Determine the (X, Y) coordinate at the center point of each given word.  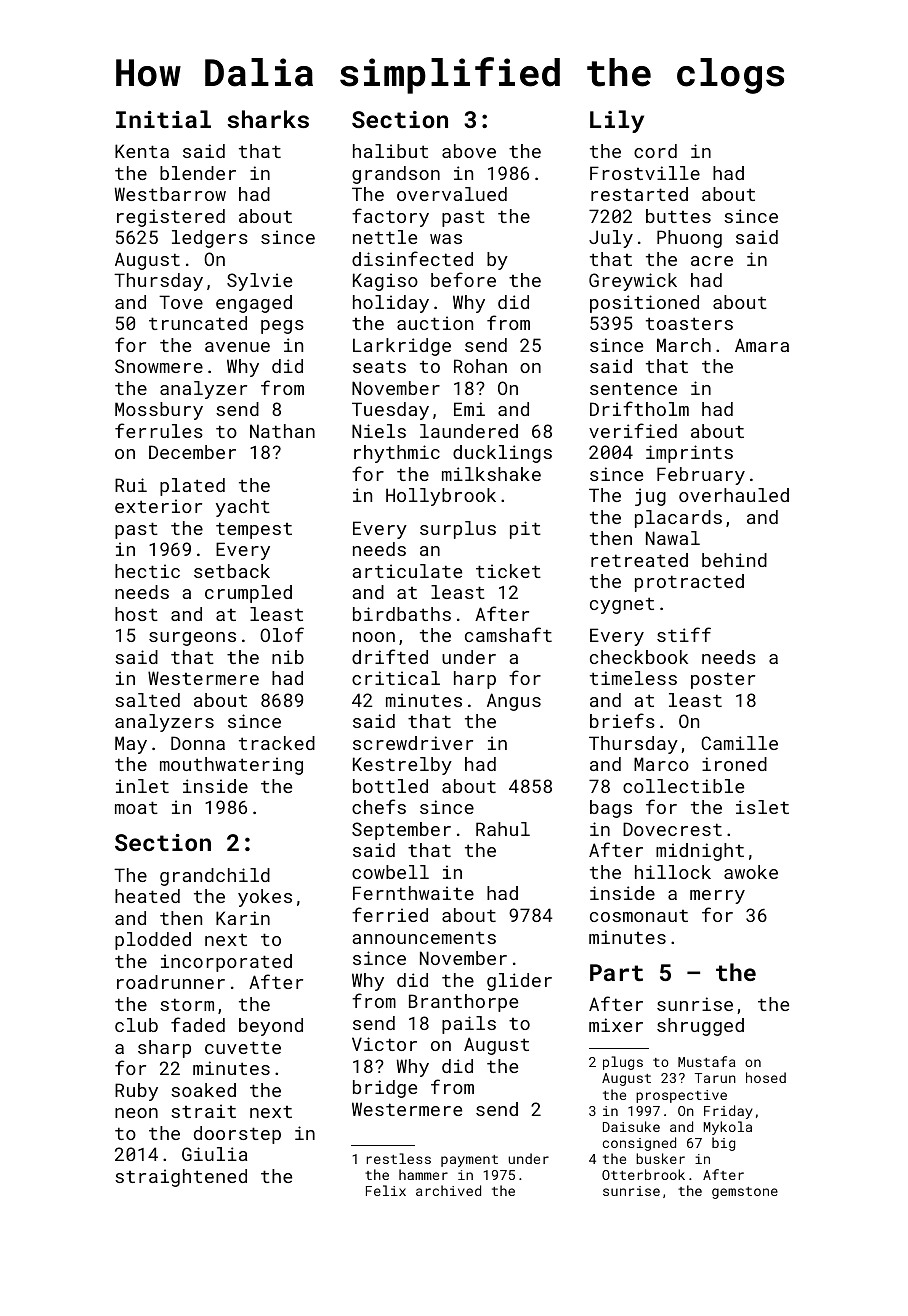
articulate (407, 571)
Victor (384, 1044)
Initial (163, 119)
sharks (268, 119)
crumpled (248, 594)
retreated (639, 560)
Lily (617, 121)
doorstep (237, 1135)
